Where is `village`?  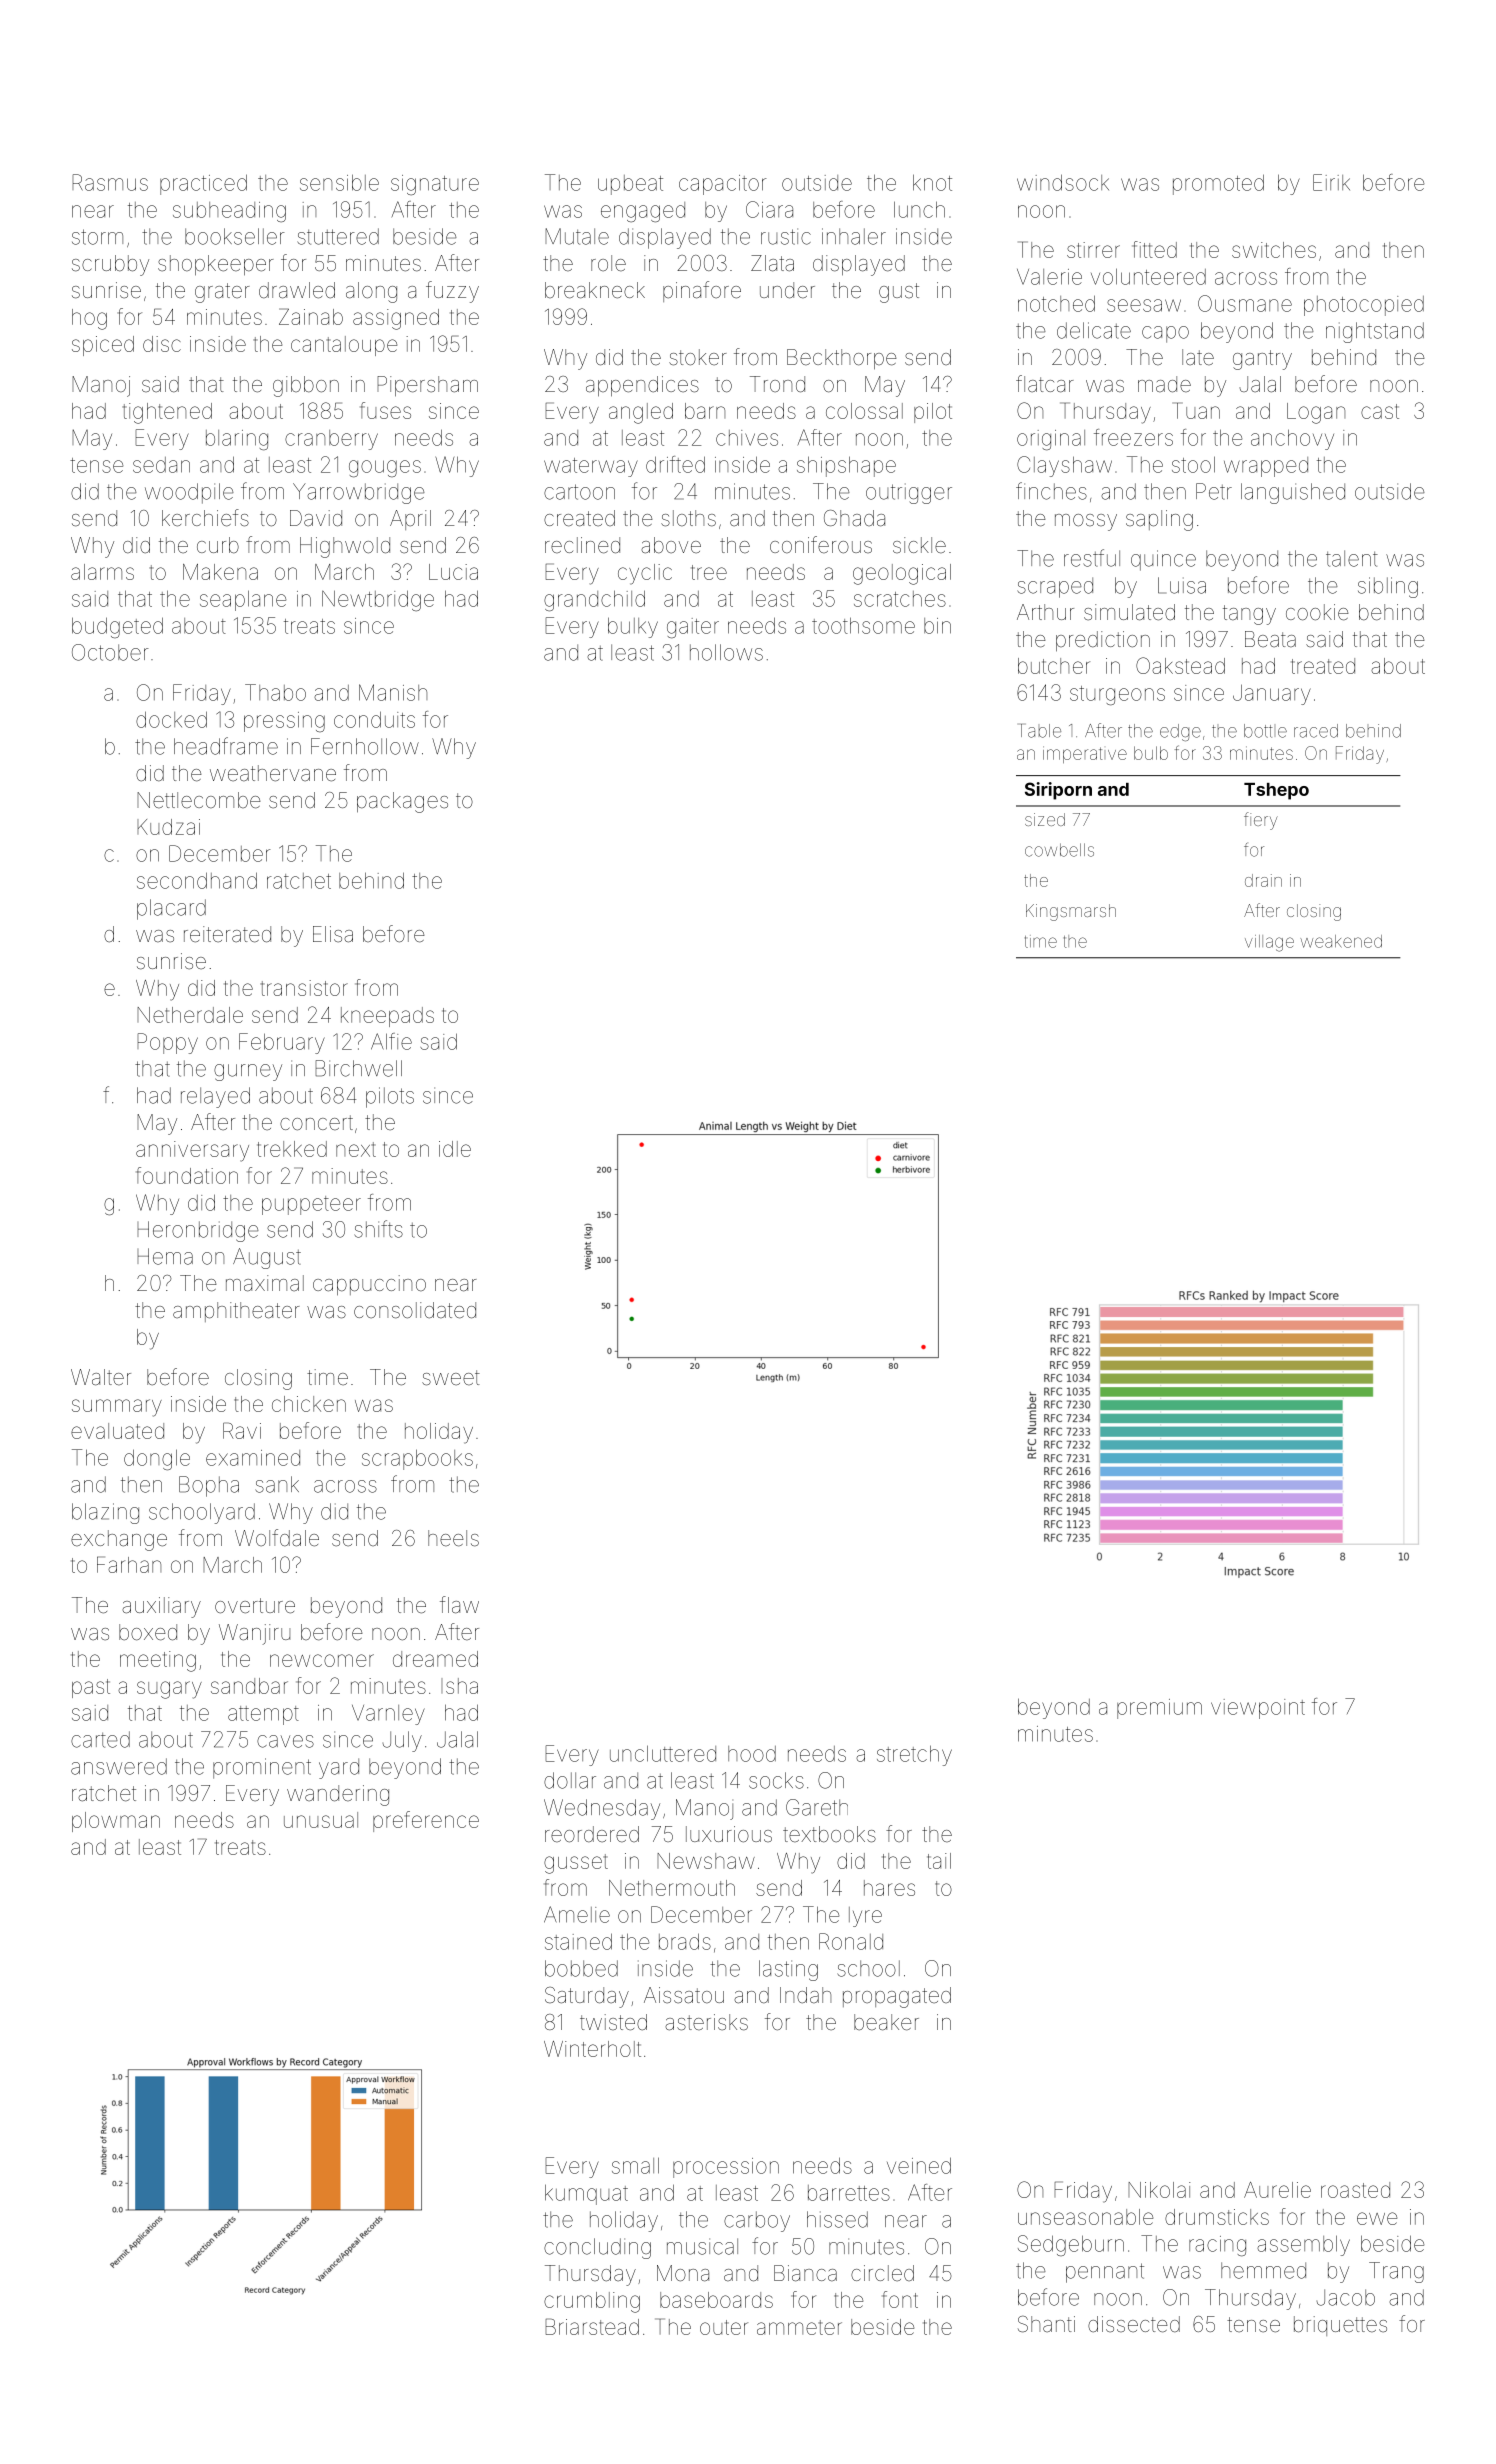
village is located at coordinates (1269, 943).
